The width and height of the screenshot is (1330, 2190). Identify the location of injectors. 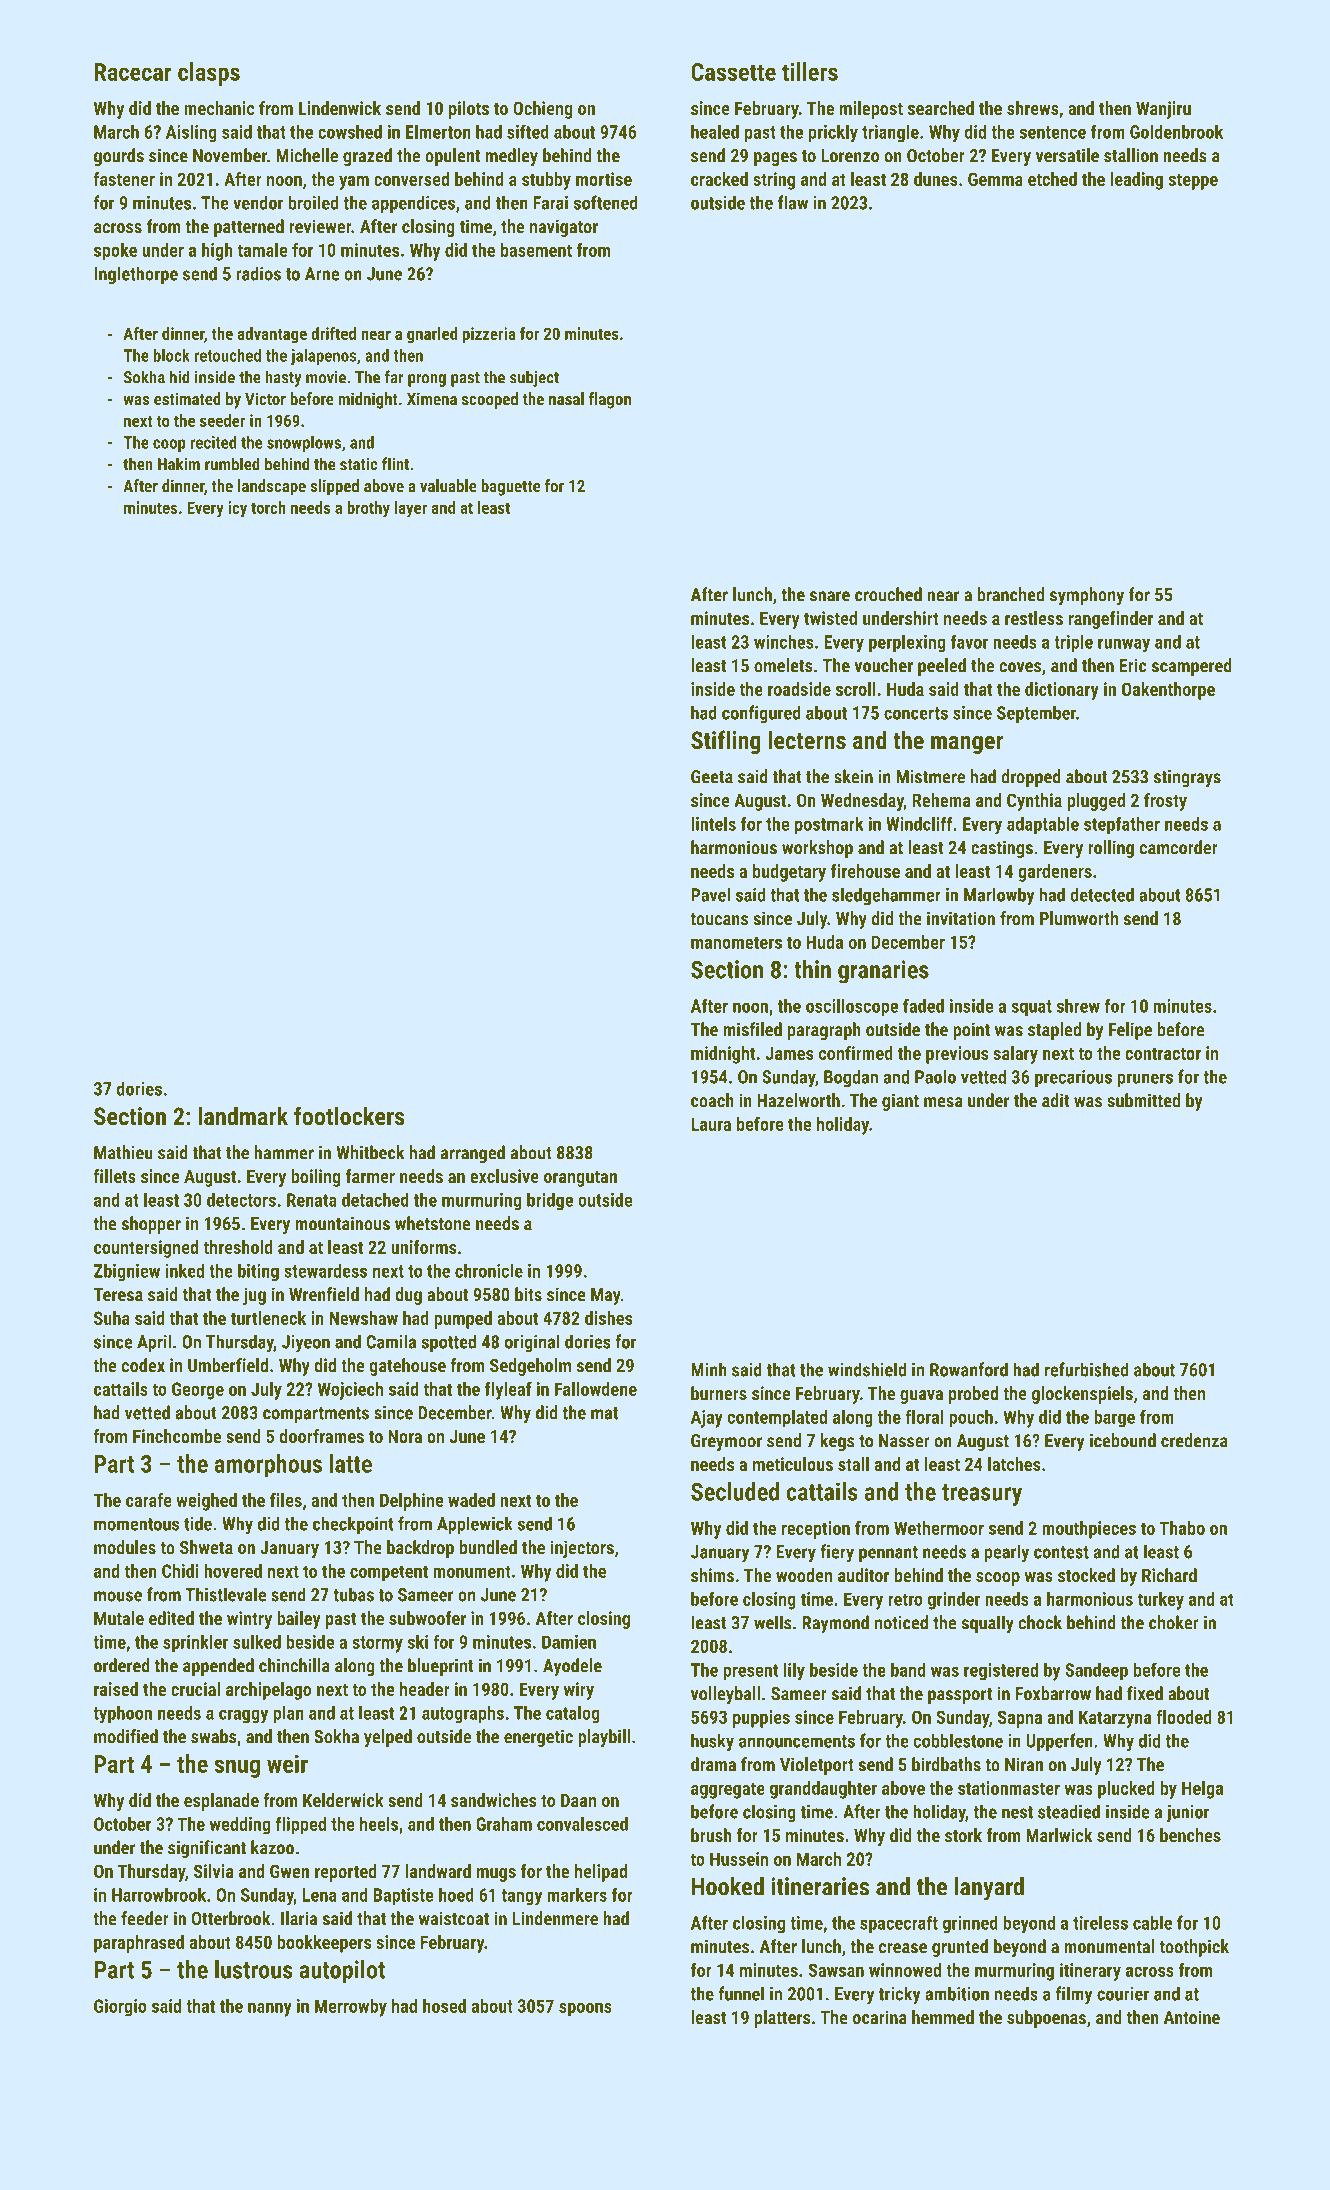
(582, 1549).
